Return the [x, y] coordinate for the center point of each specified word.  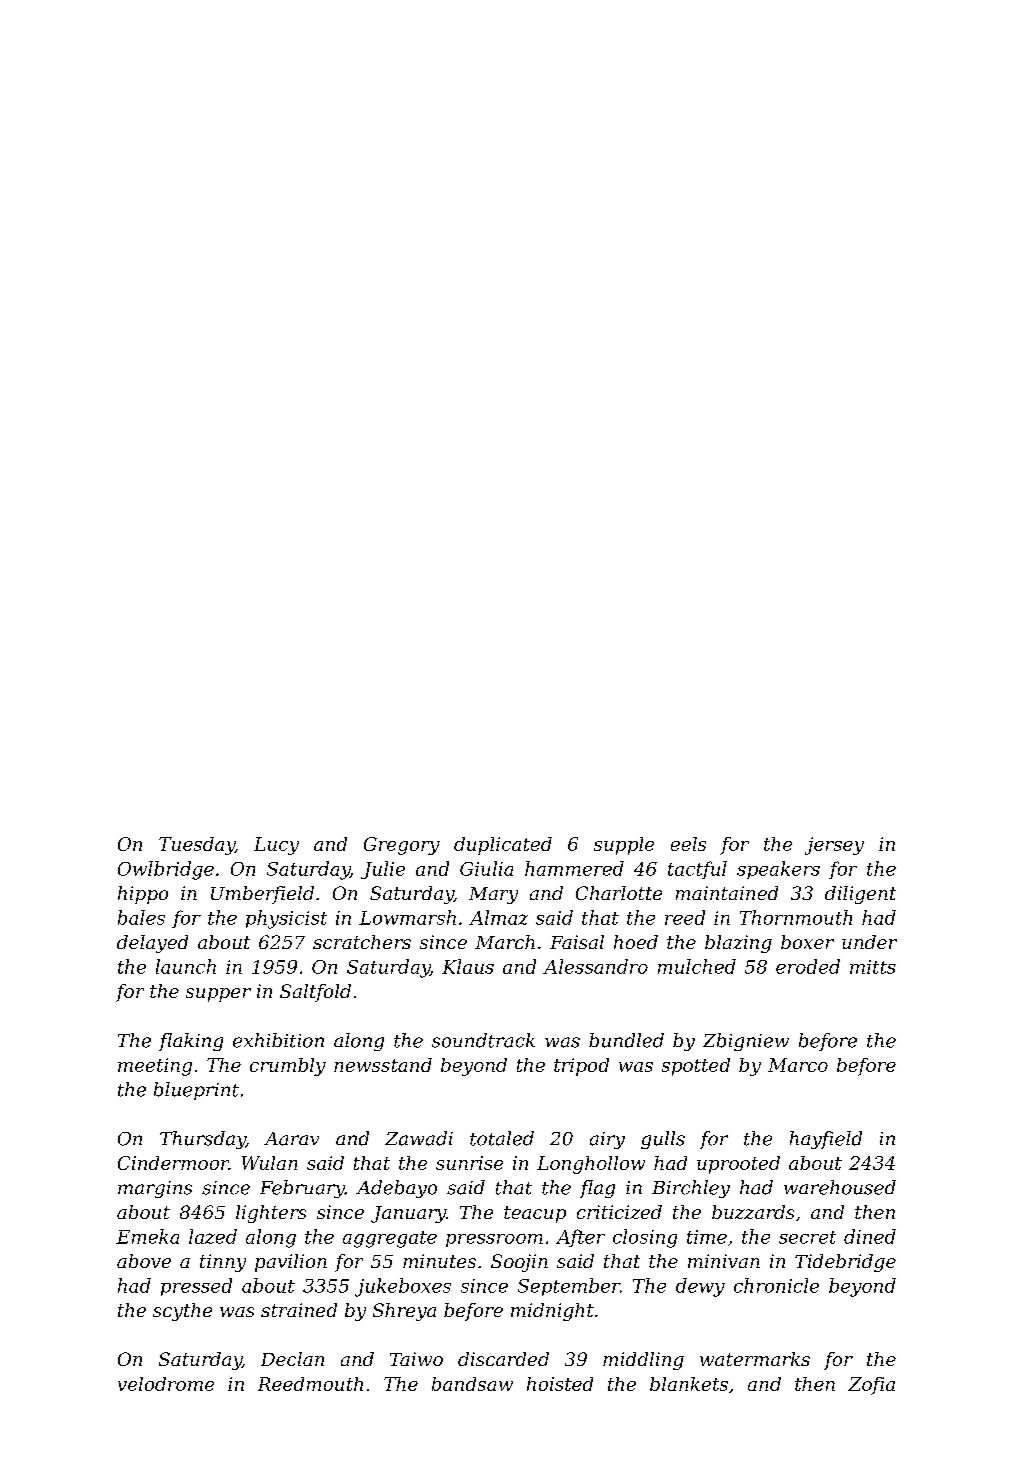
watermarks [755, 1359]
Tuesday [197, 846]
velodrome [166, 1384]
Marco [798, 1065]
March [505, 942]
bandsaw [472, 1384]
